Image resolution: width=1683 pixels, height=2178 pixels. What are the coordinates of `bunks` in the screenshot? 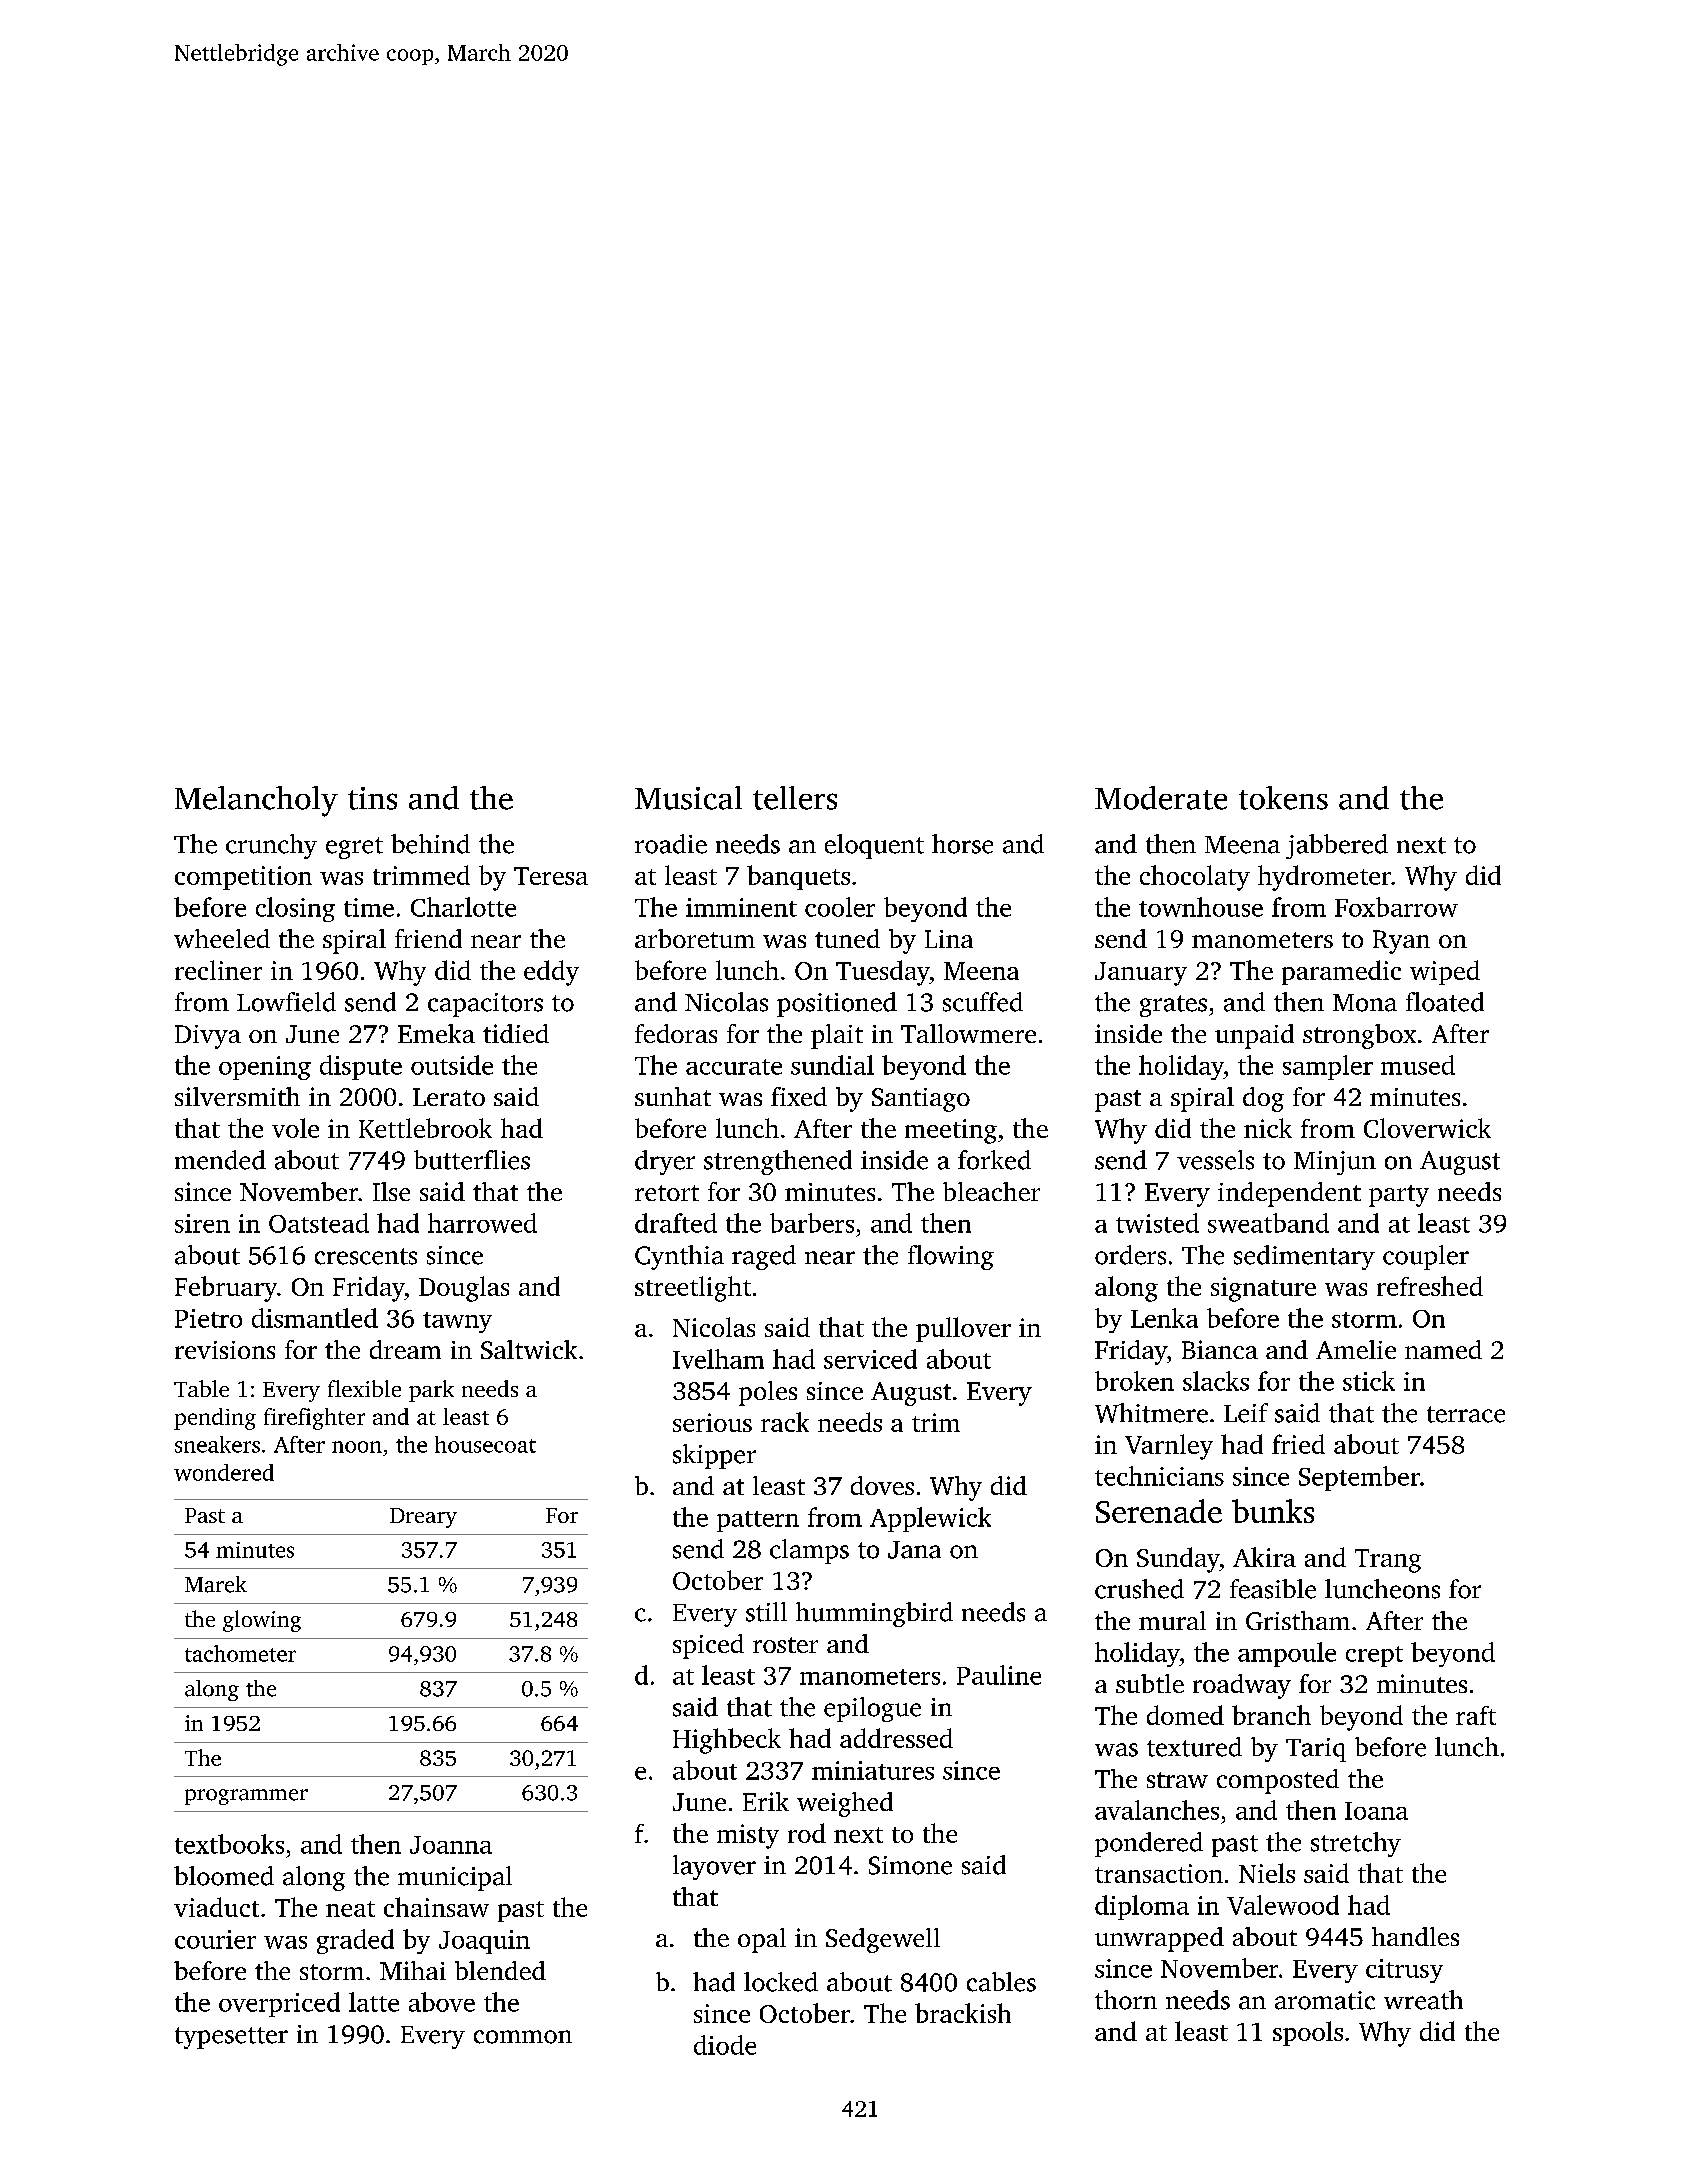 It's located at (1273, 1511).
